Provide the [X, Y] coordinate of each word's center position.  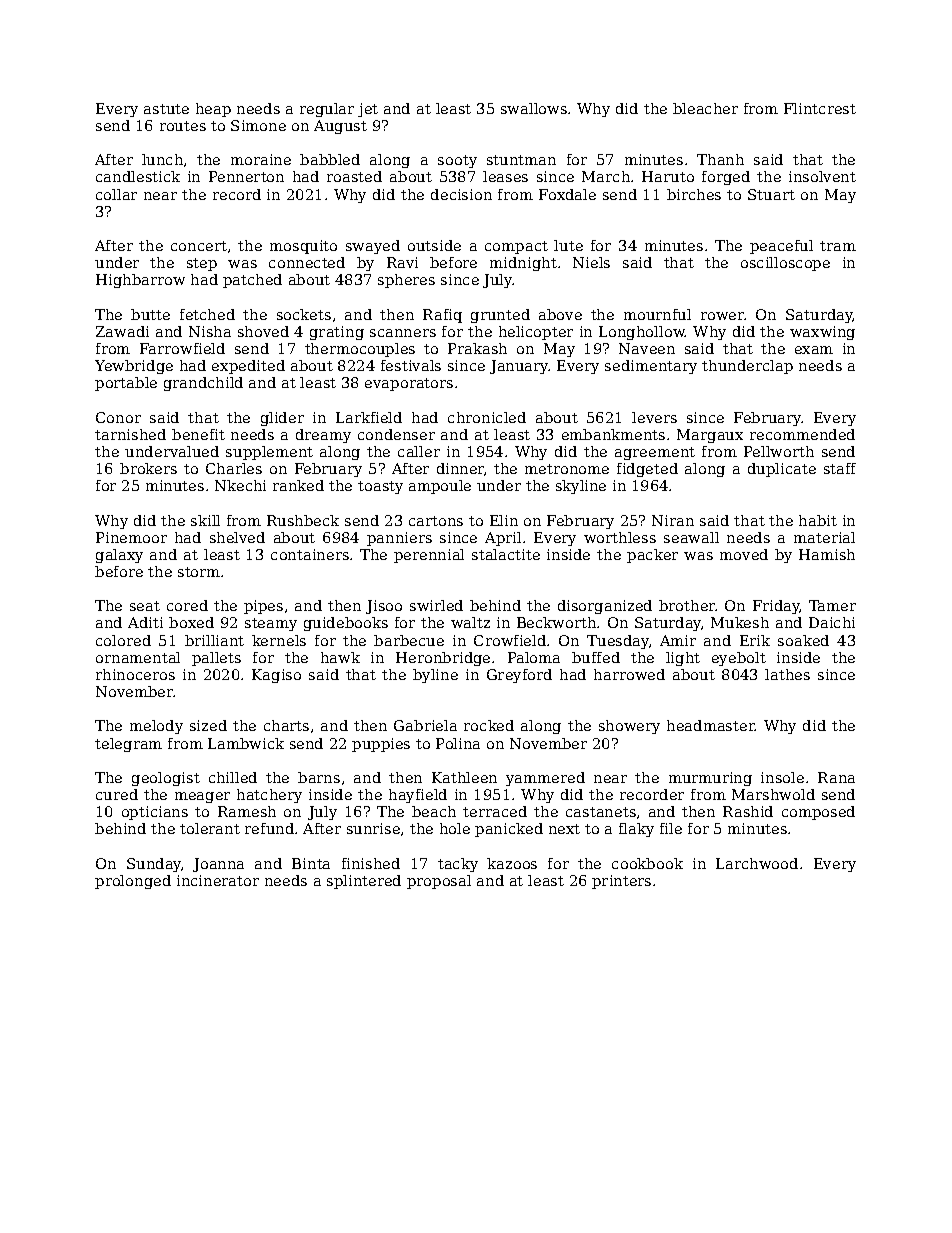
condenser [396, 434]
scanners [403, 333]
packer [652, 556]
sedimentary [651, 367]
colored [123, 640]
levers [654, 417]
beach [434, 811]
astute [166, 109]
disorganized [605, 607]
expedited [248, 367]
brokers [148, 468]
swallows [534, 108]
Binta [311, 863]
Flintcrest [820, 108]
